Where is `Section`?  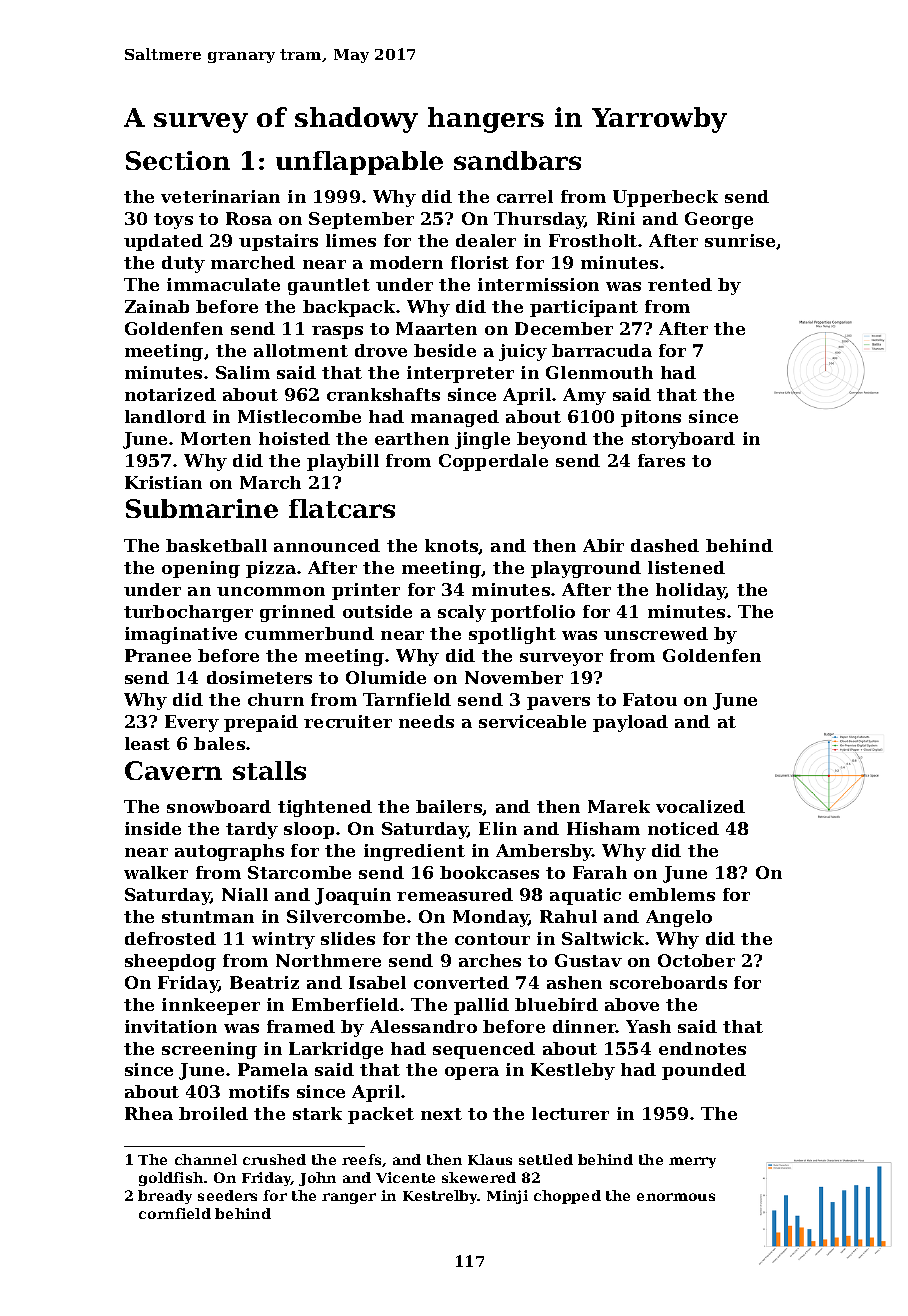 Section is located at coordinates (178, 160).
